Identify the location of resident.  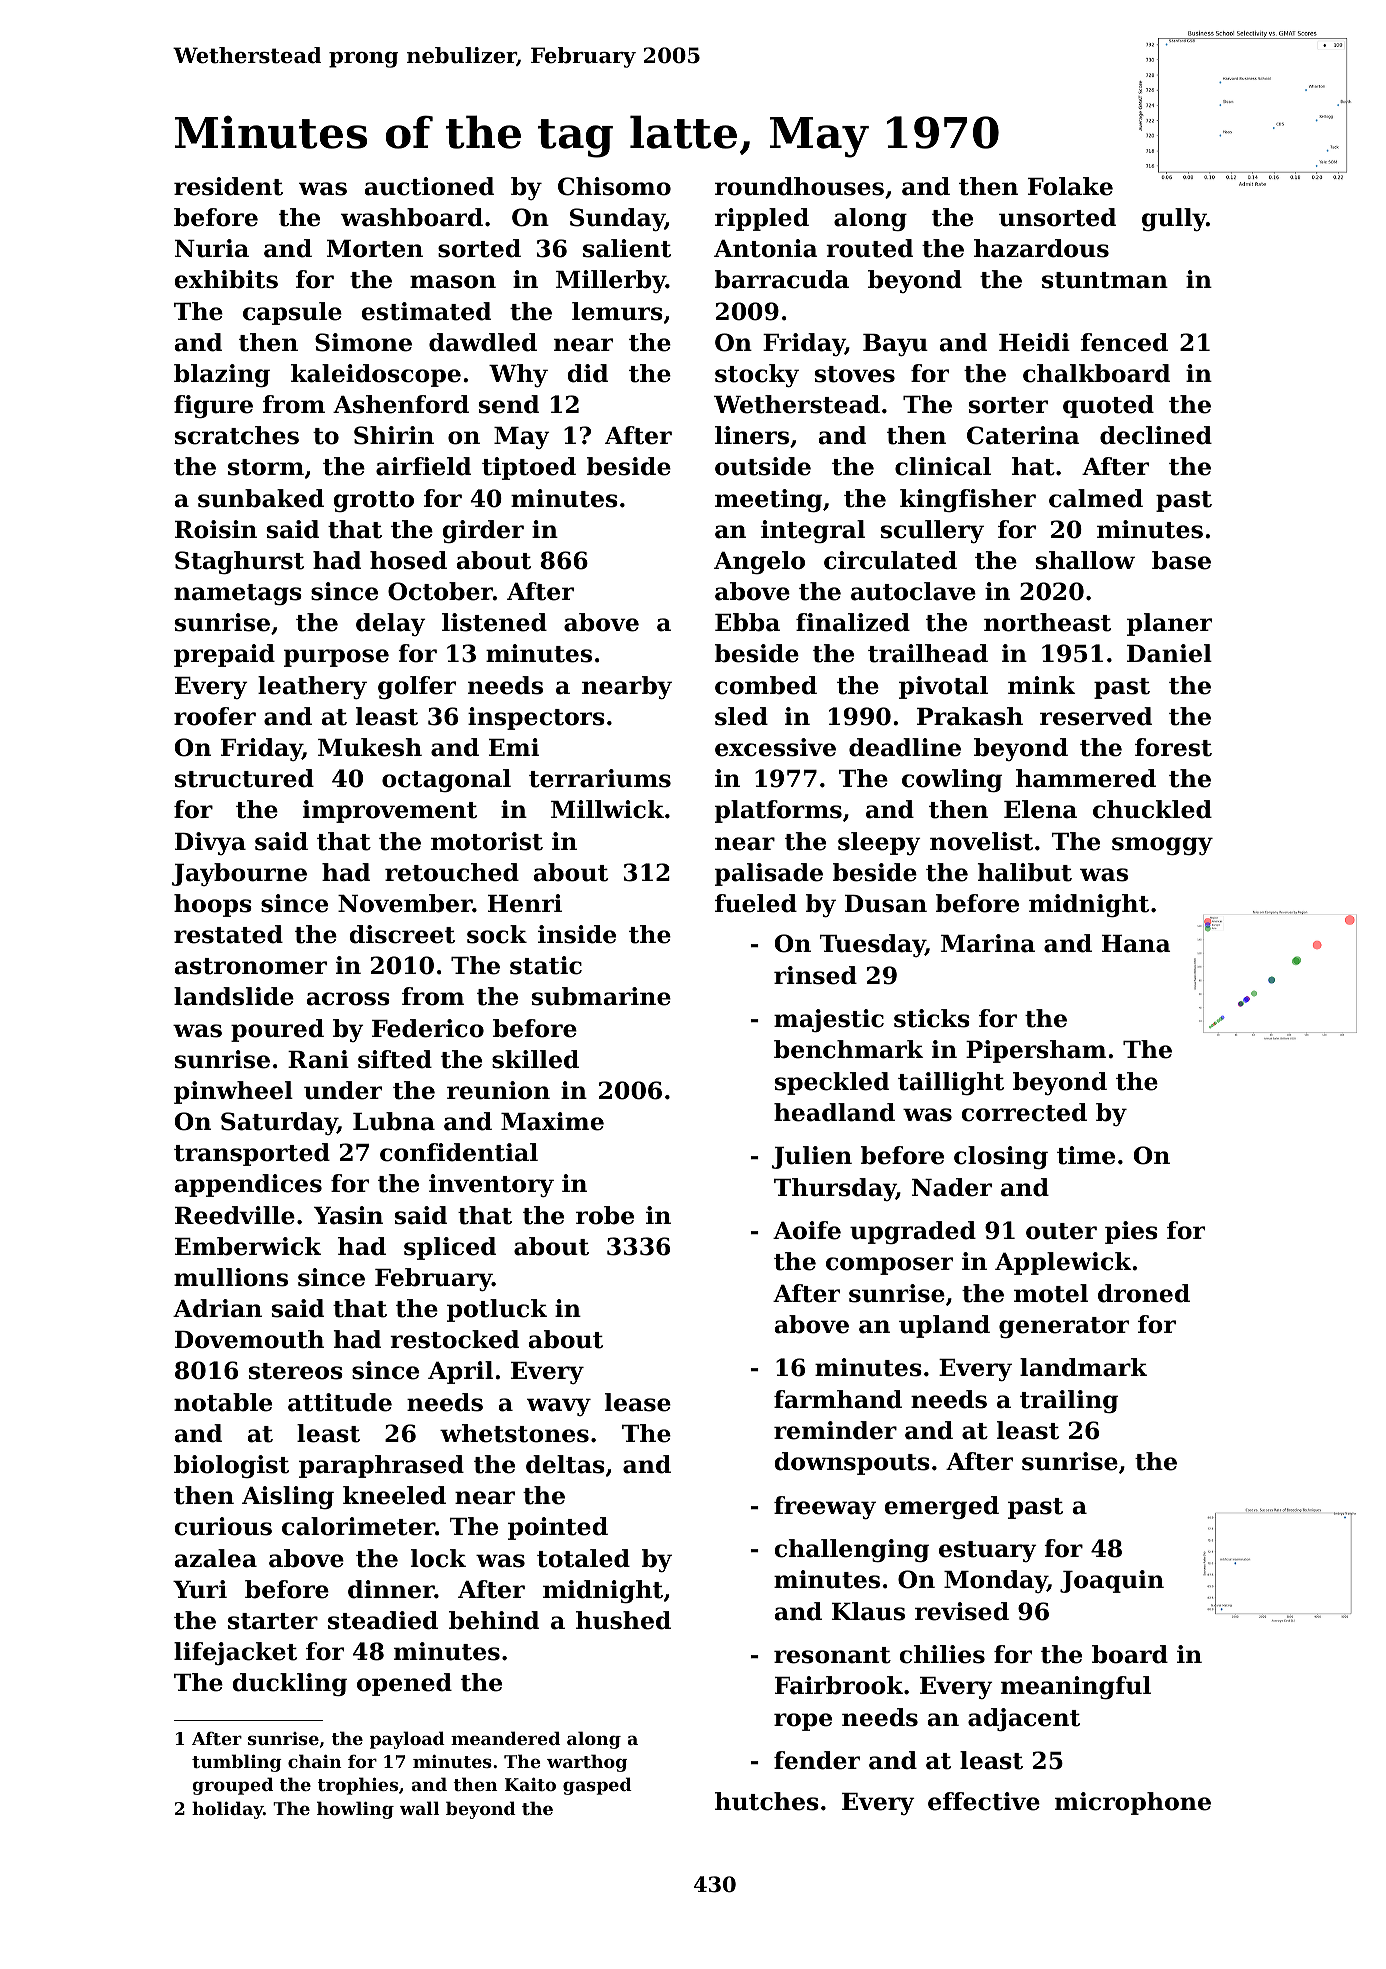
(228, 186).
